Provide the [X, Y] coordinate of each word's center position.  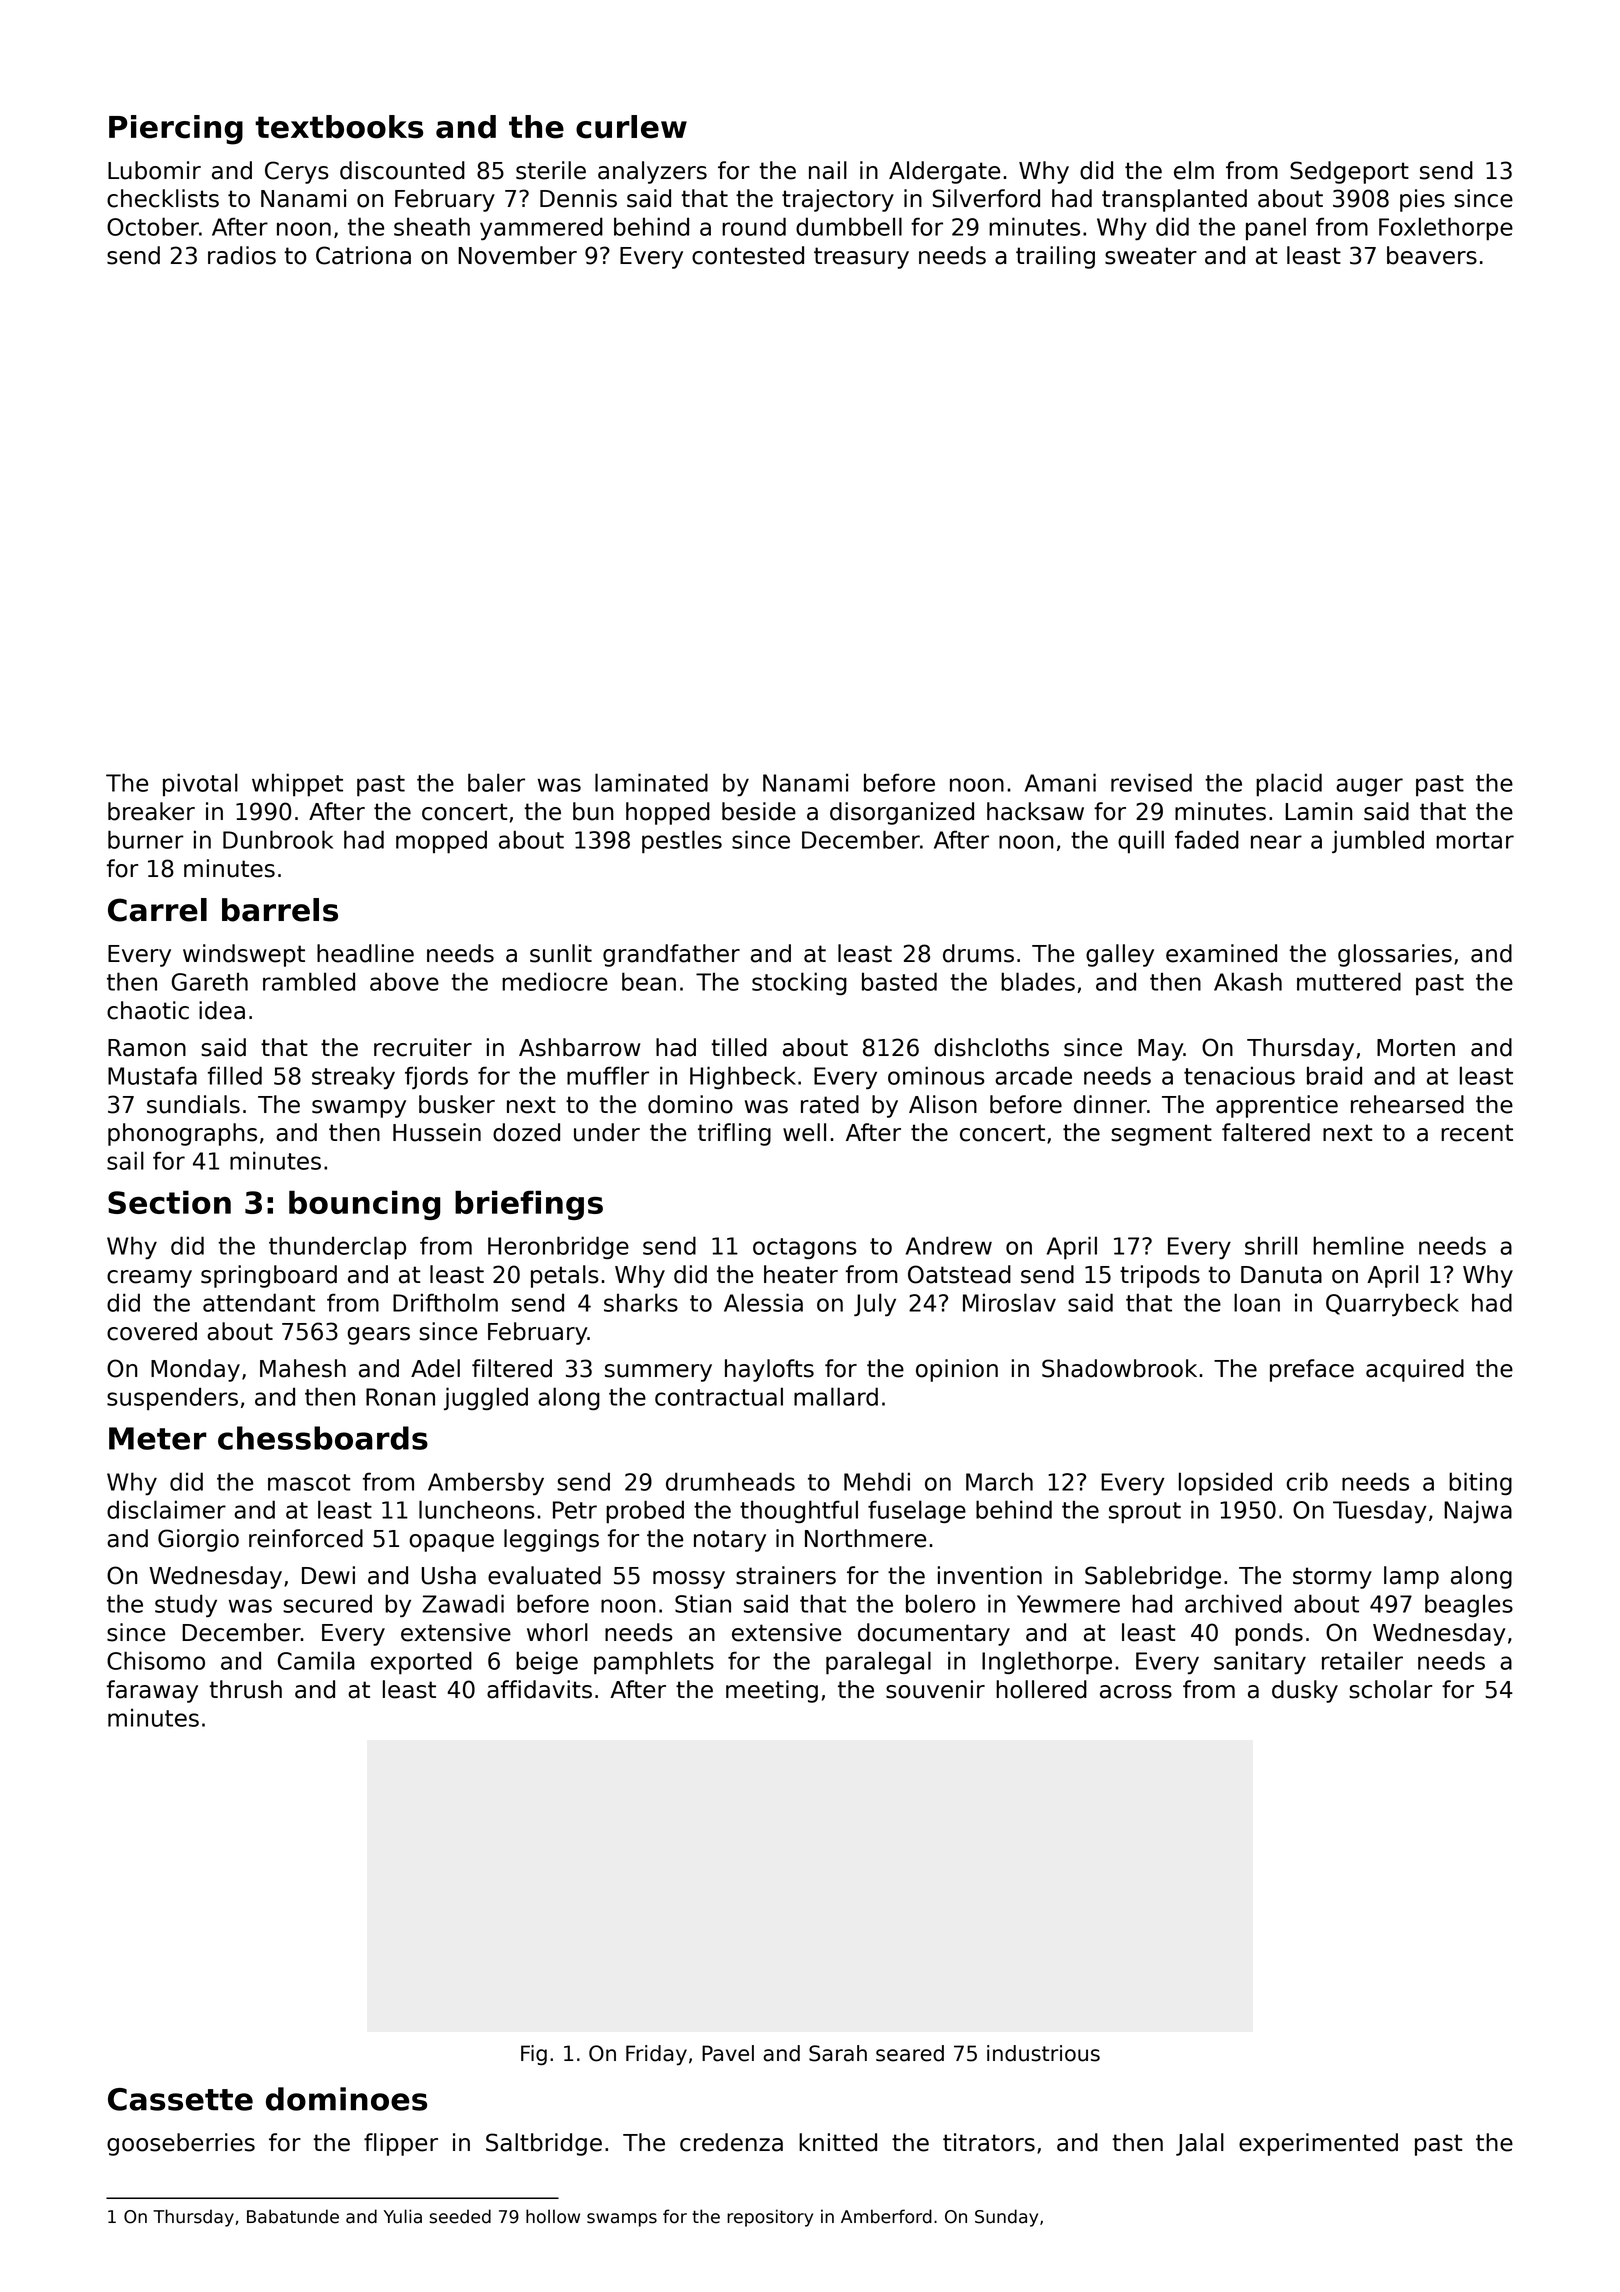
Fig [534, 2055]
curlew [631, 127]
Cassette [180, 2099]
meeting [772, 1691]
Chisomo [156, 1660]
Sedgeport [1349, 172]
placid [1289, 785]
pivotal [200, 784]
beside [759, 811]
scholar [1390, 1689]
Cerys [297, 172]
